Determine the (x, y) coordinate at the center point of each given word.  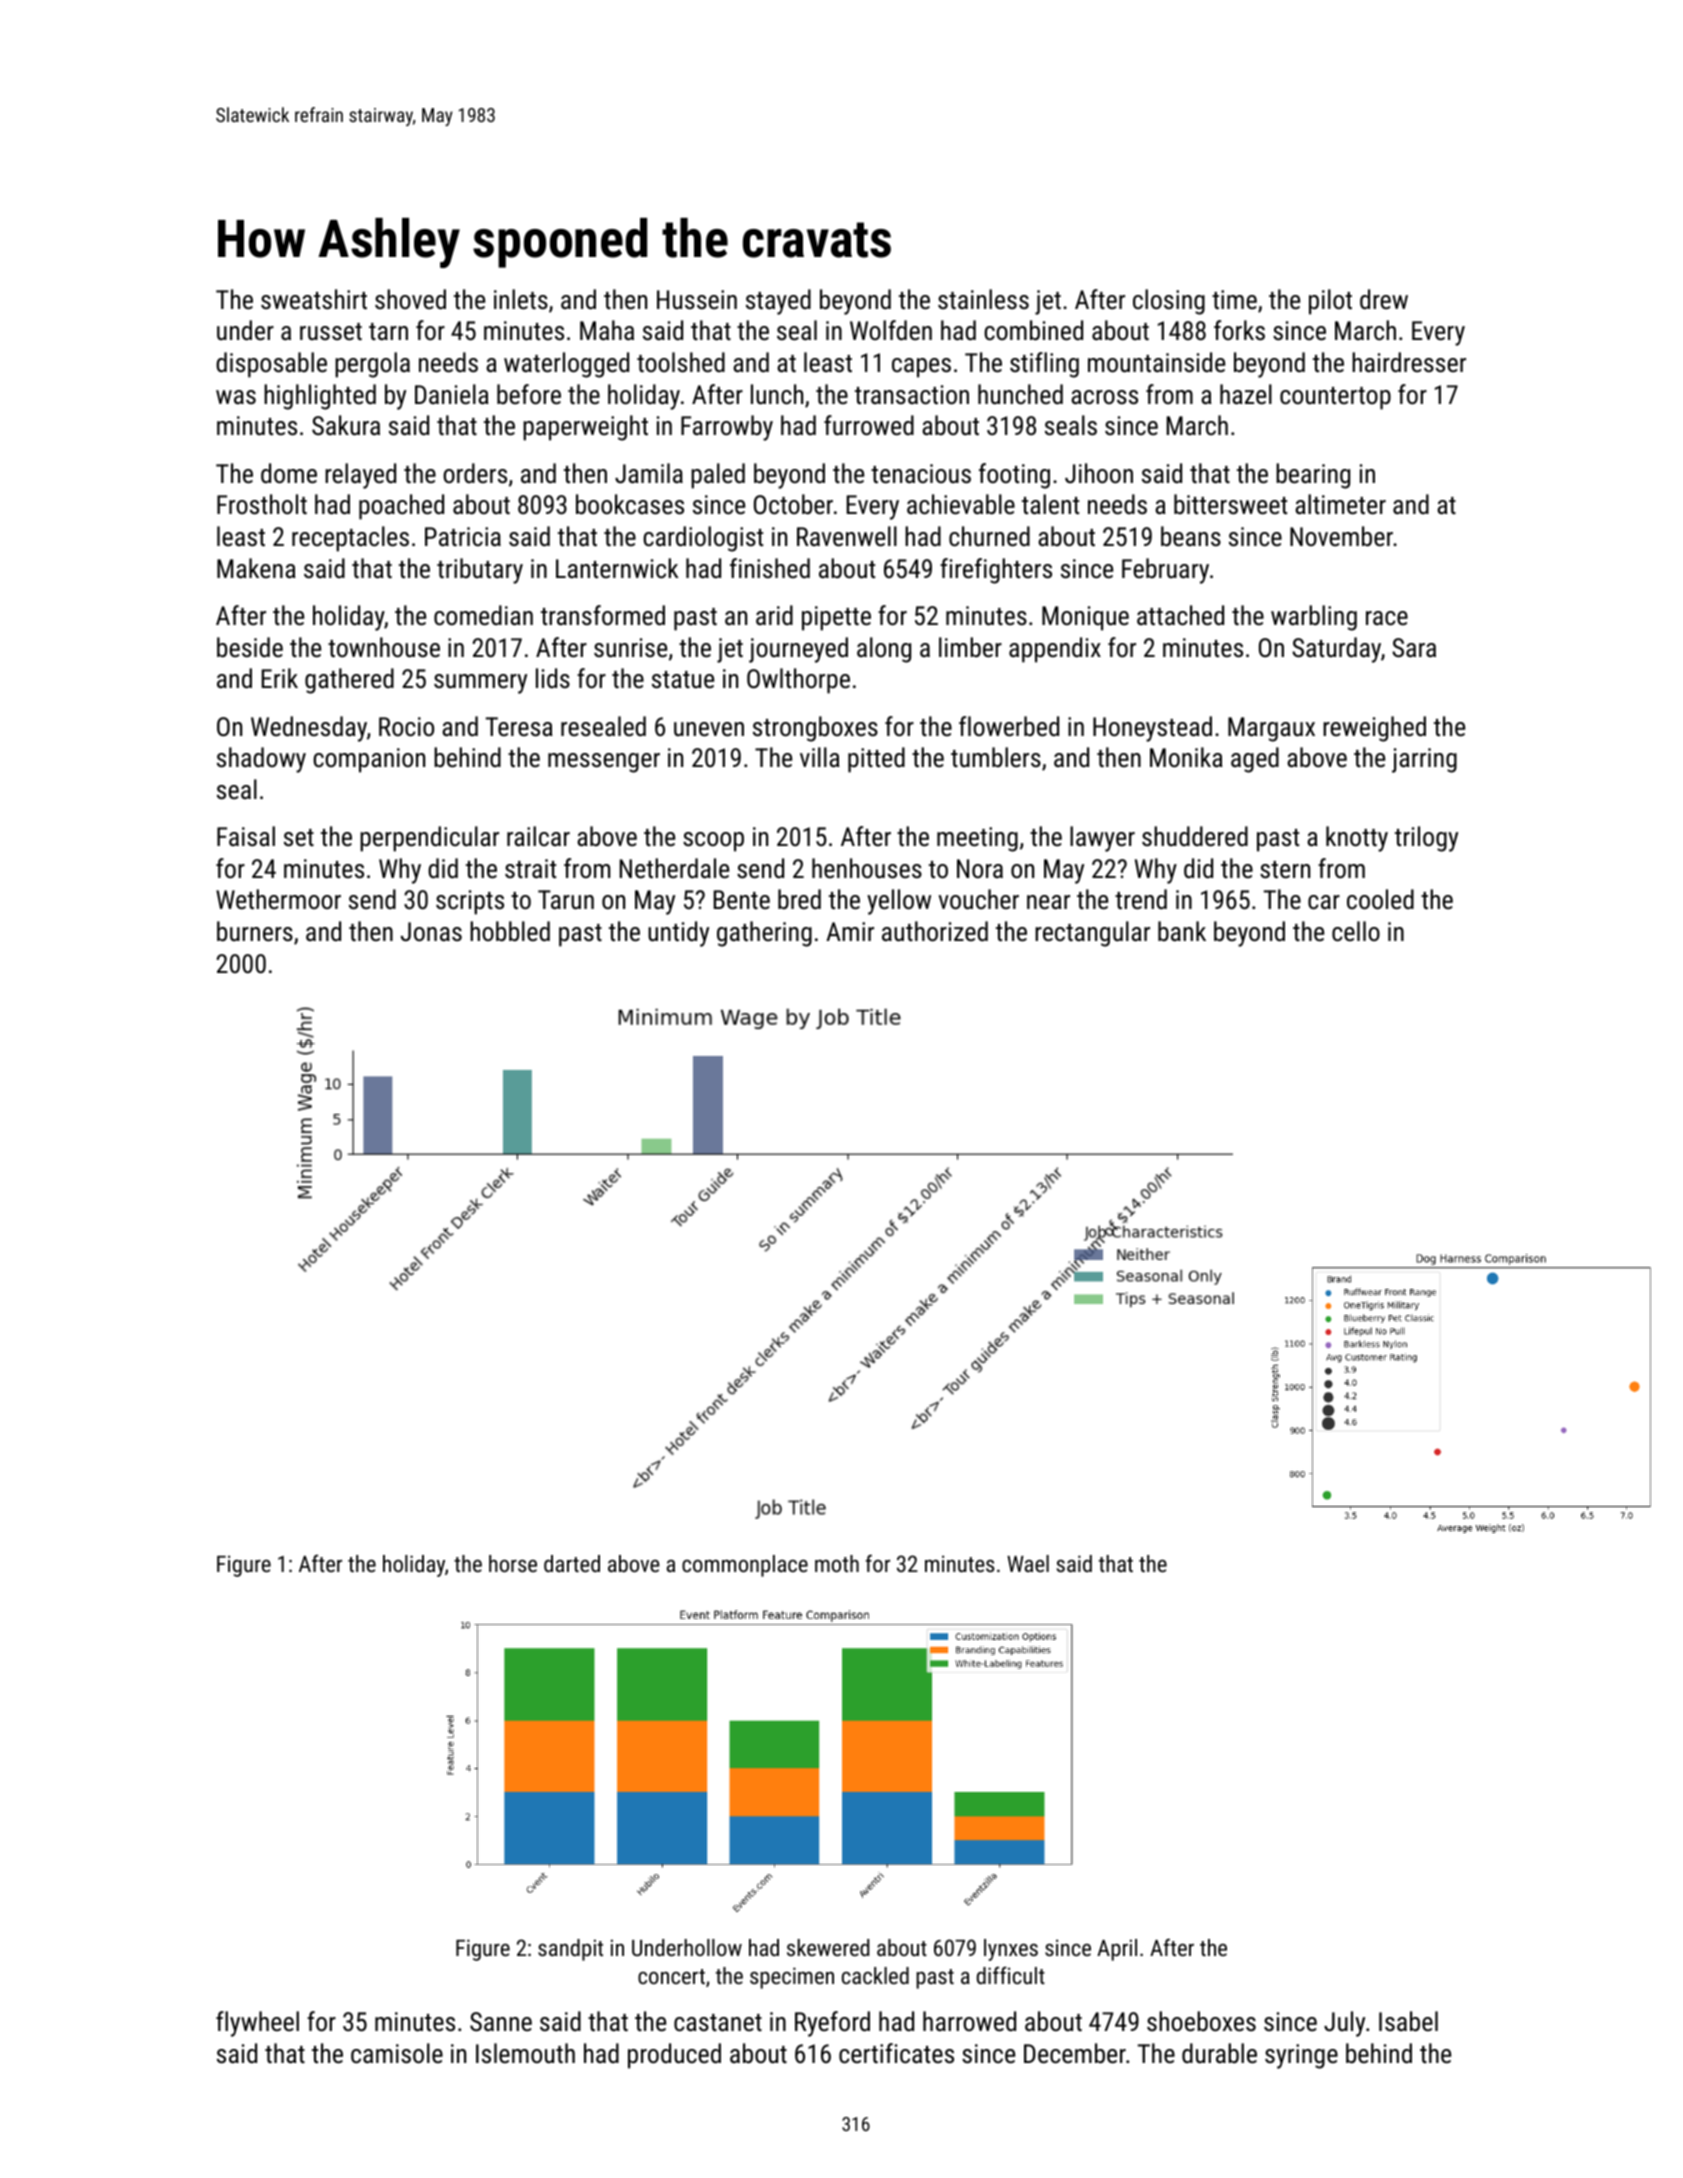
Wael (1028, 1563)
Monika (1186, 757)
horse (513, 1563)
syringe (1301, 2056)
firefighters (996, 571)
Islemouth (525, 2053)
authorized (935, 931)
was (236, 397)
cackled (875, 1975)
